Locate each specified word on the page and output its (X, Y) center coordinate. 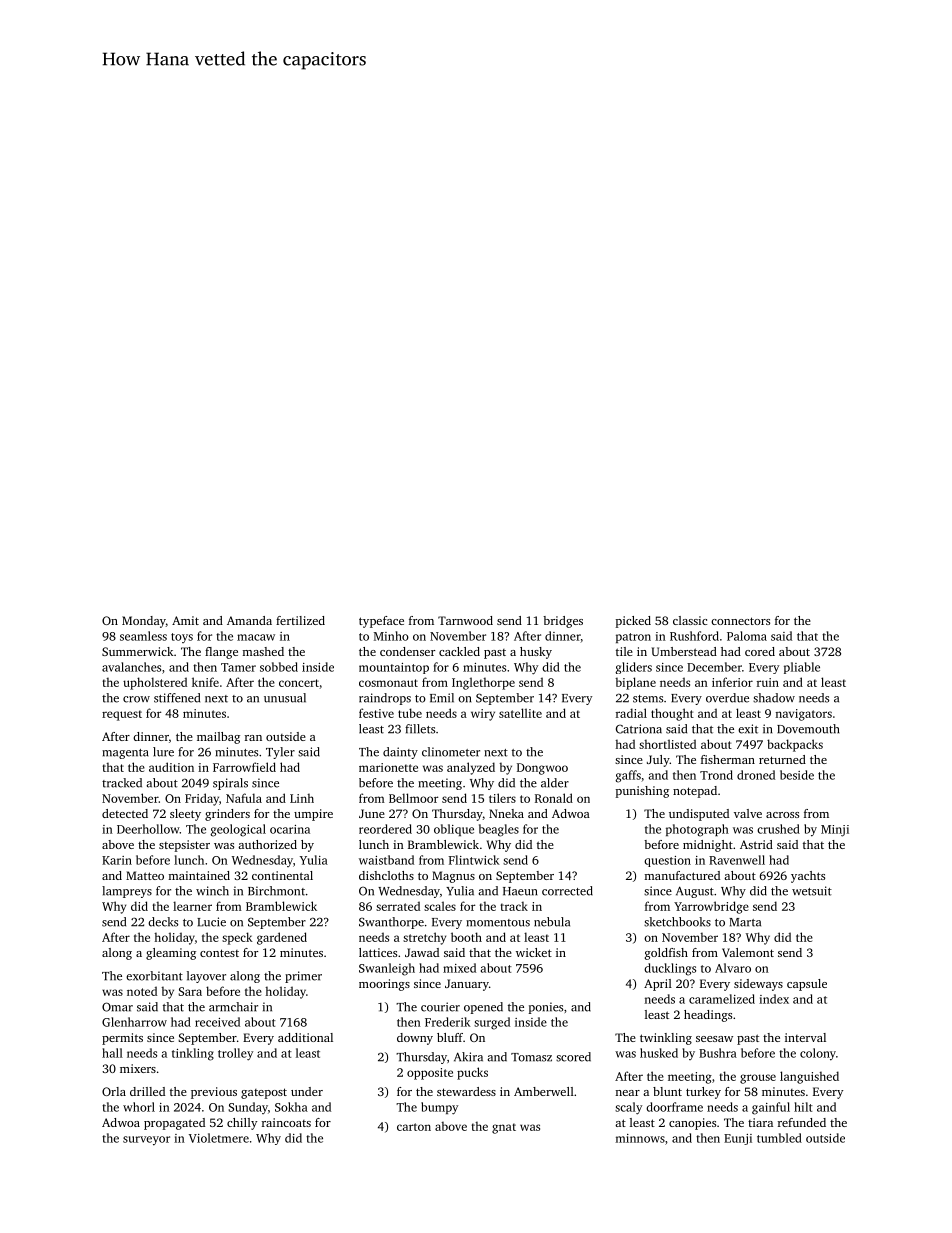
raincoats (286, 1122)
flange (221, 653)
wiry (483, 715)
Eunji (738, 1139)
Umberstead (684, 651)
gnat (504, 1128)
